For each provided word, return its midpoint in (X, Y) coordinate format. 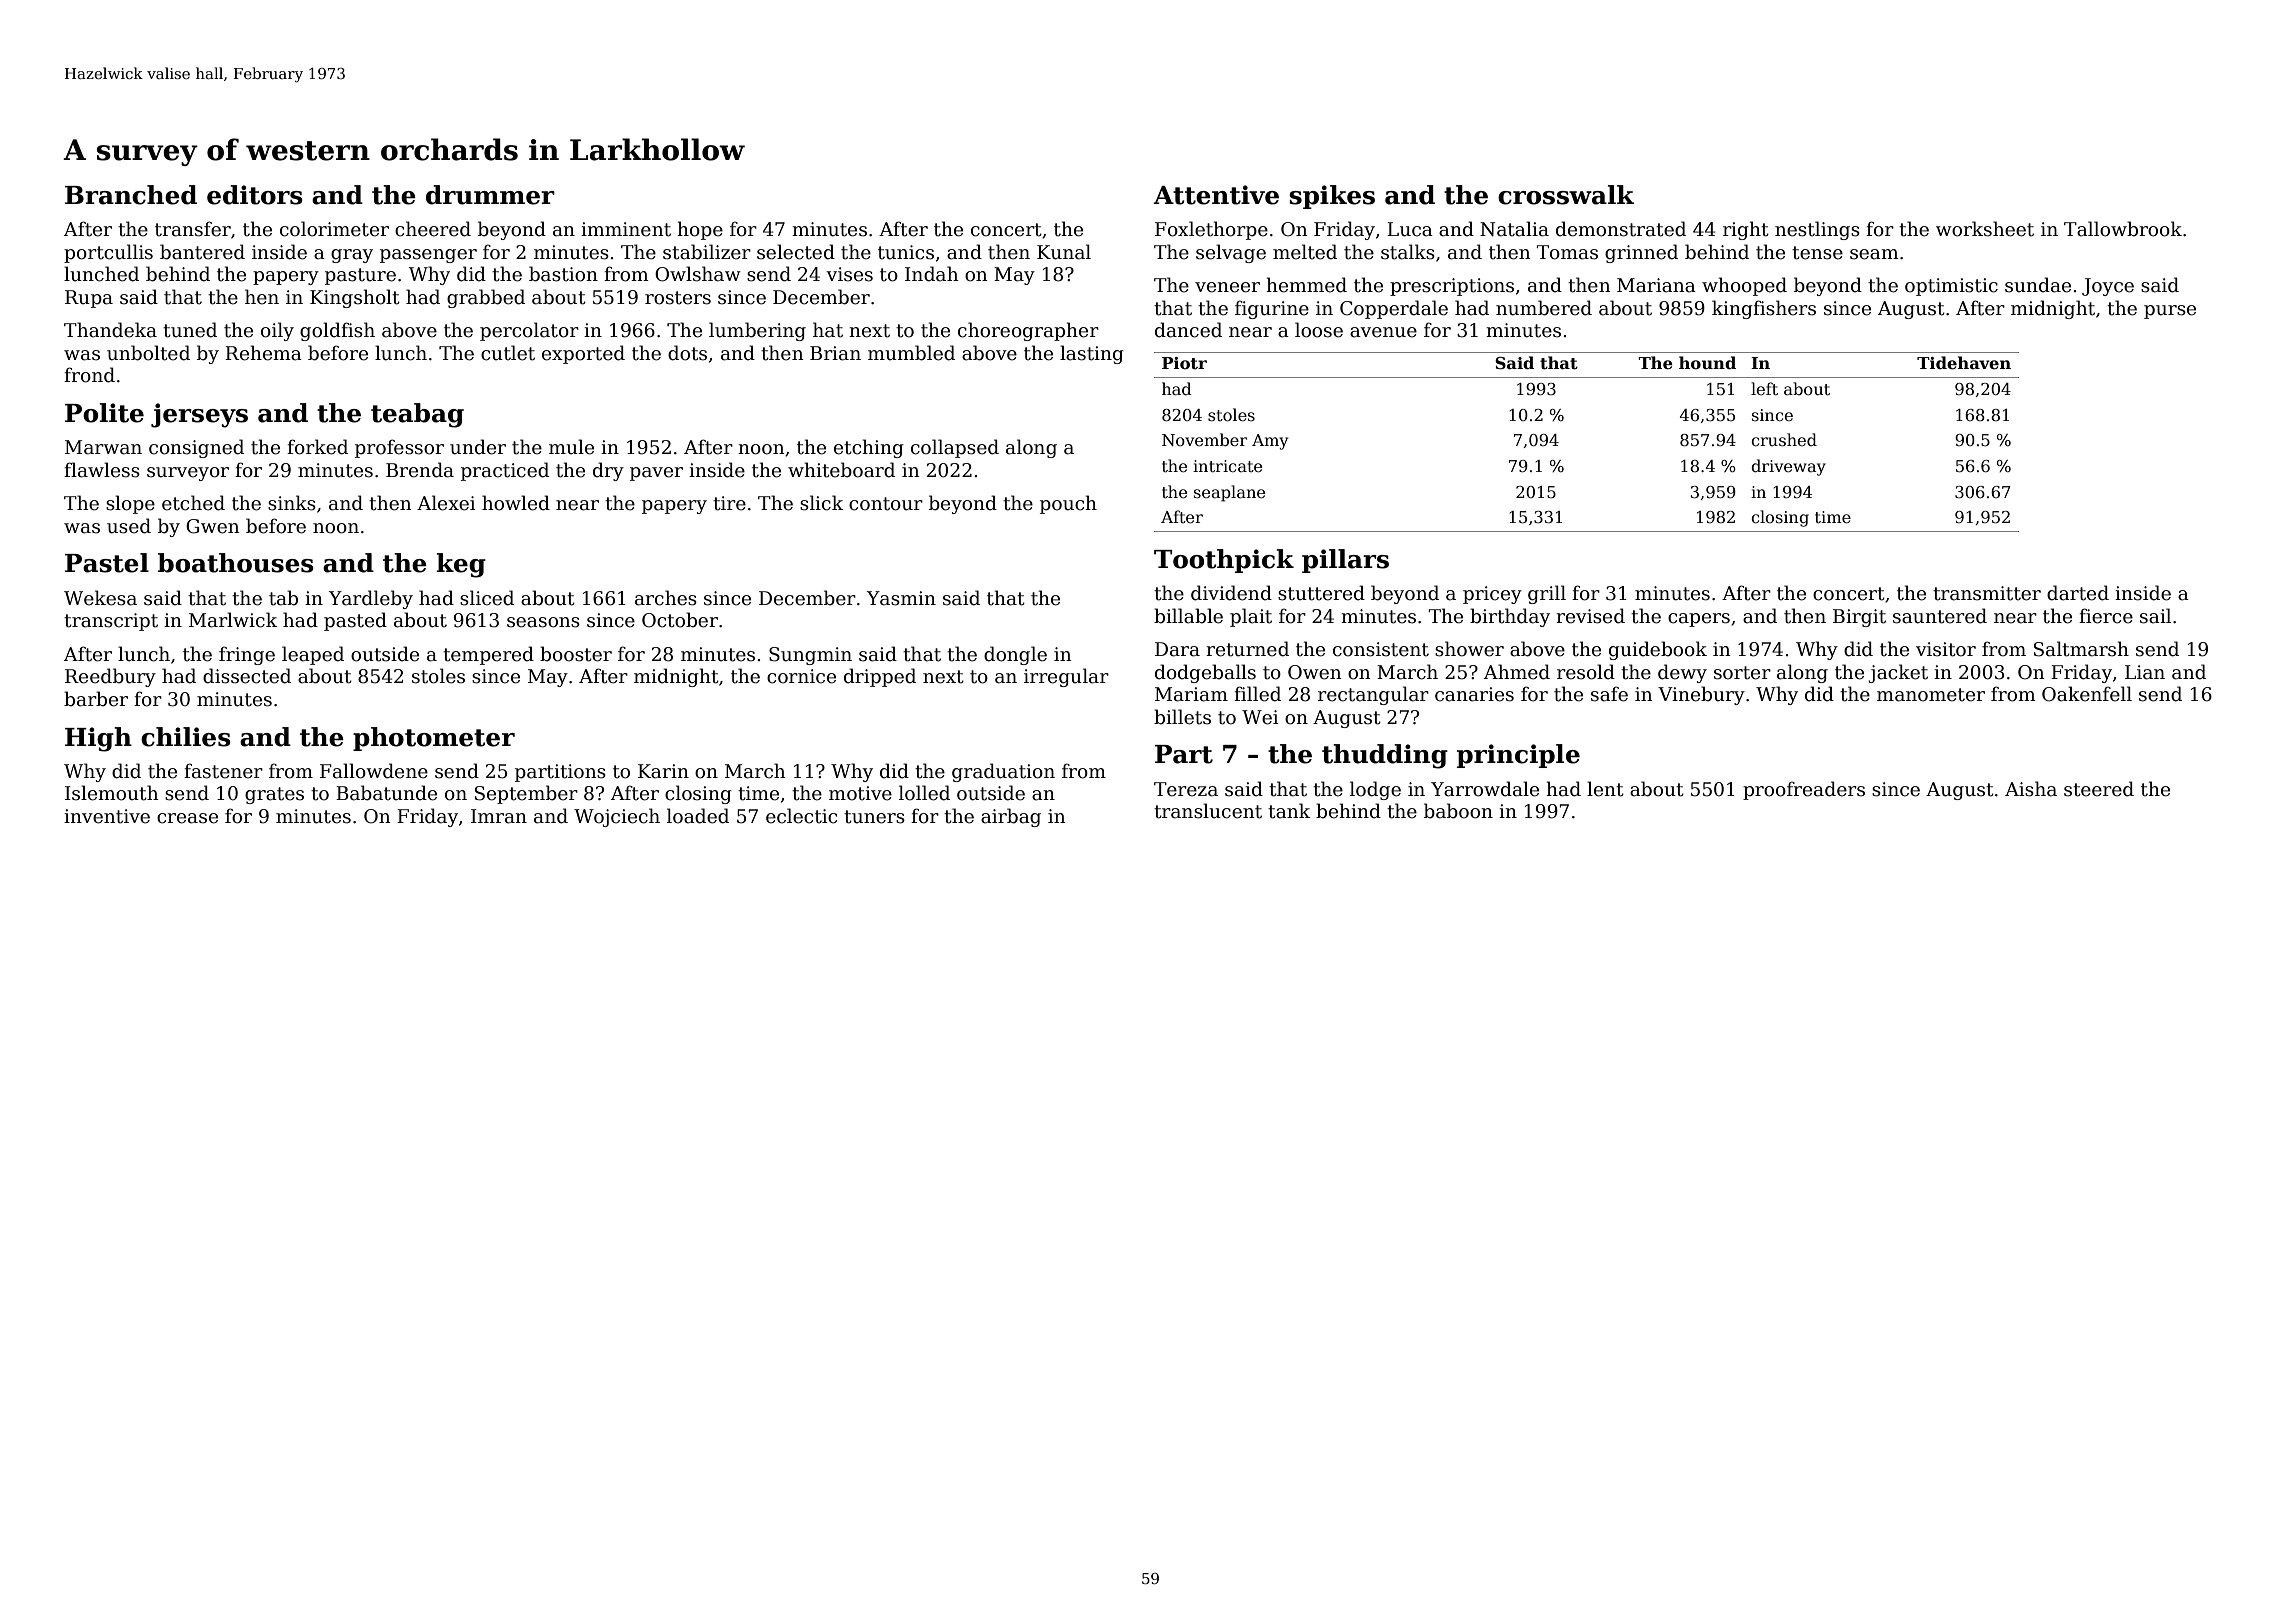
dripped (880, 677)
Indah (931, 274)
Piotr (1184, 363)
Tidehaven (1964, 363)
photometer (434, 739)
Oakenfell (2087, 694)
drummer (490, 195)
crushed (1784, 440)
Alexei (446, 503)
